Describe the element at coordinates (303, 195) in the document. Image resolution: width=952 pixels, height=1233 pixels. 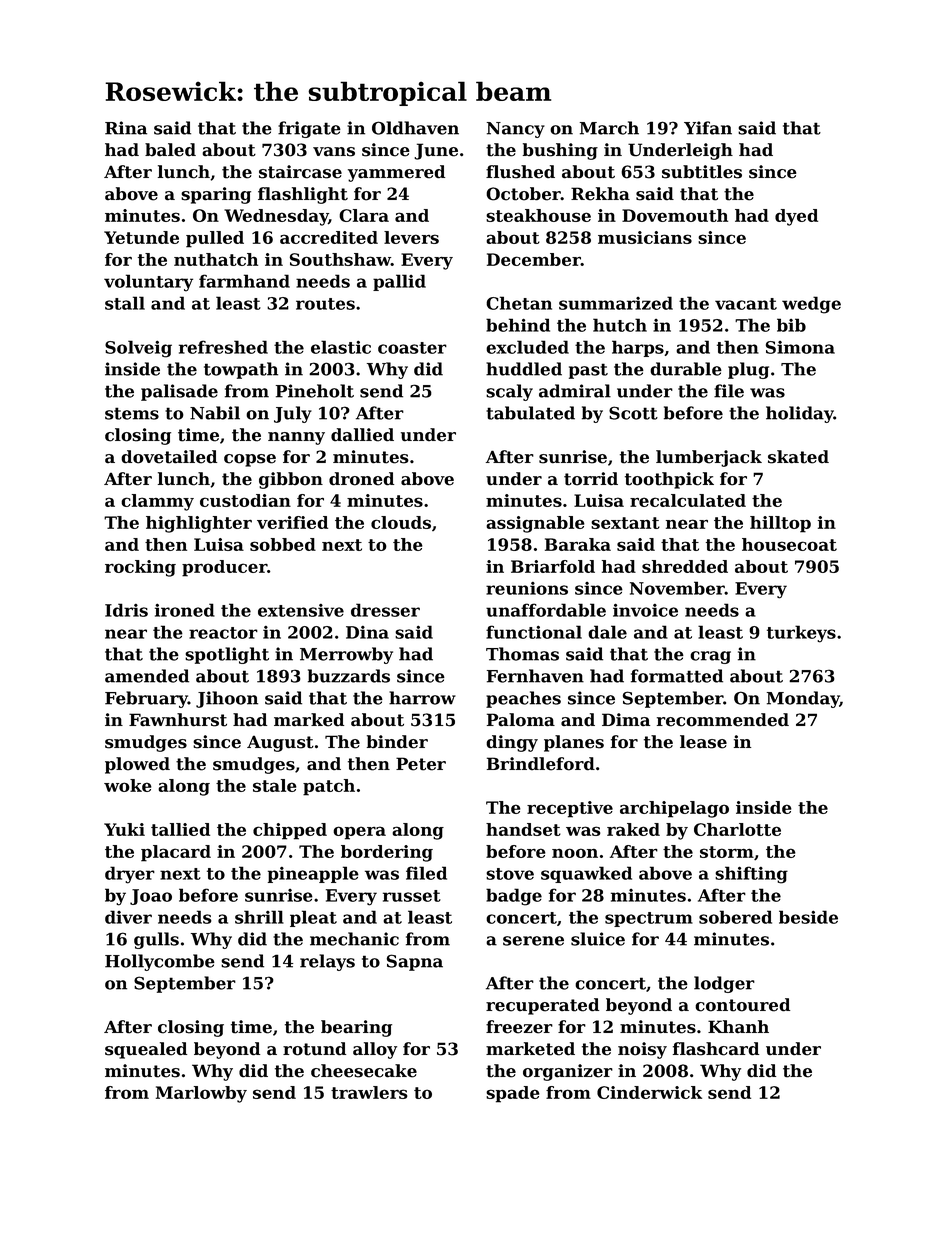
I see `flashlight` at that location.
